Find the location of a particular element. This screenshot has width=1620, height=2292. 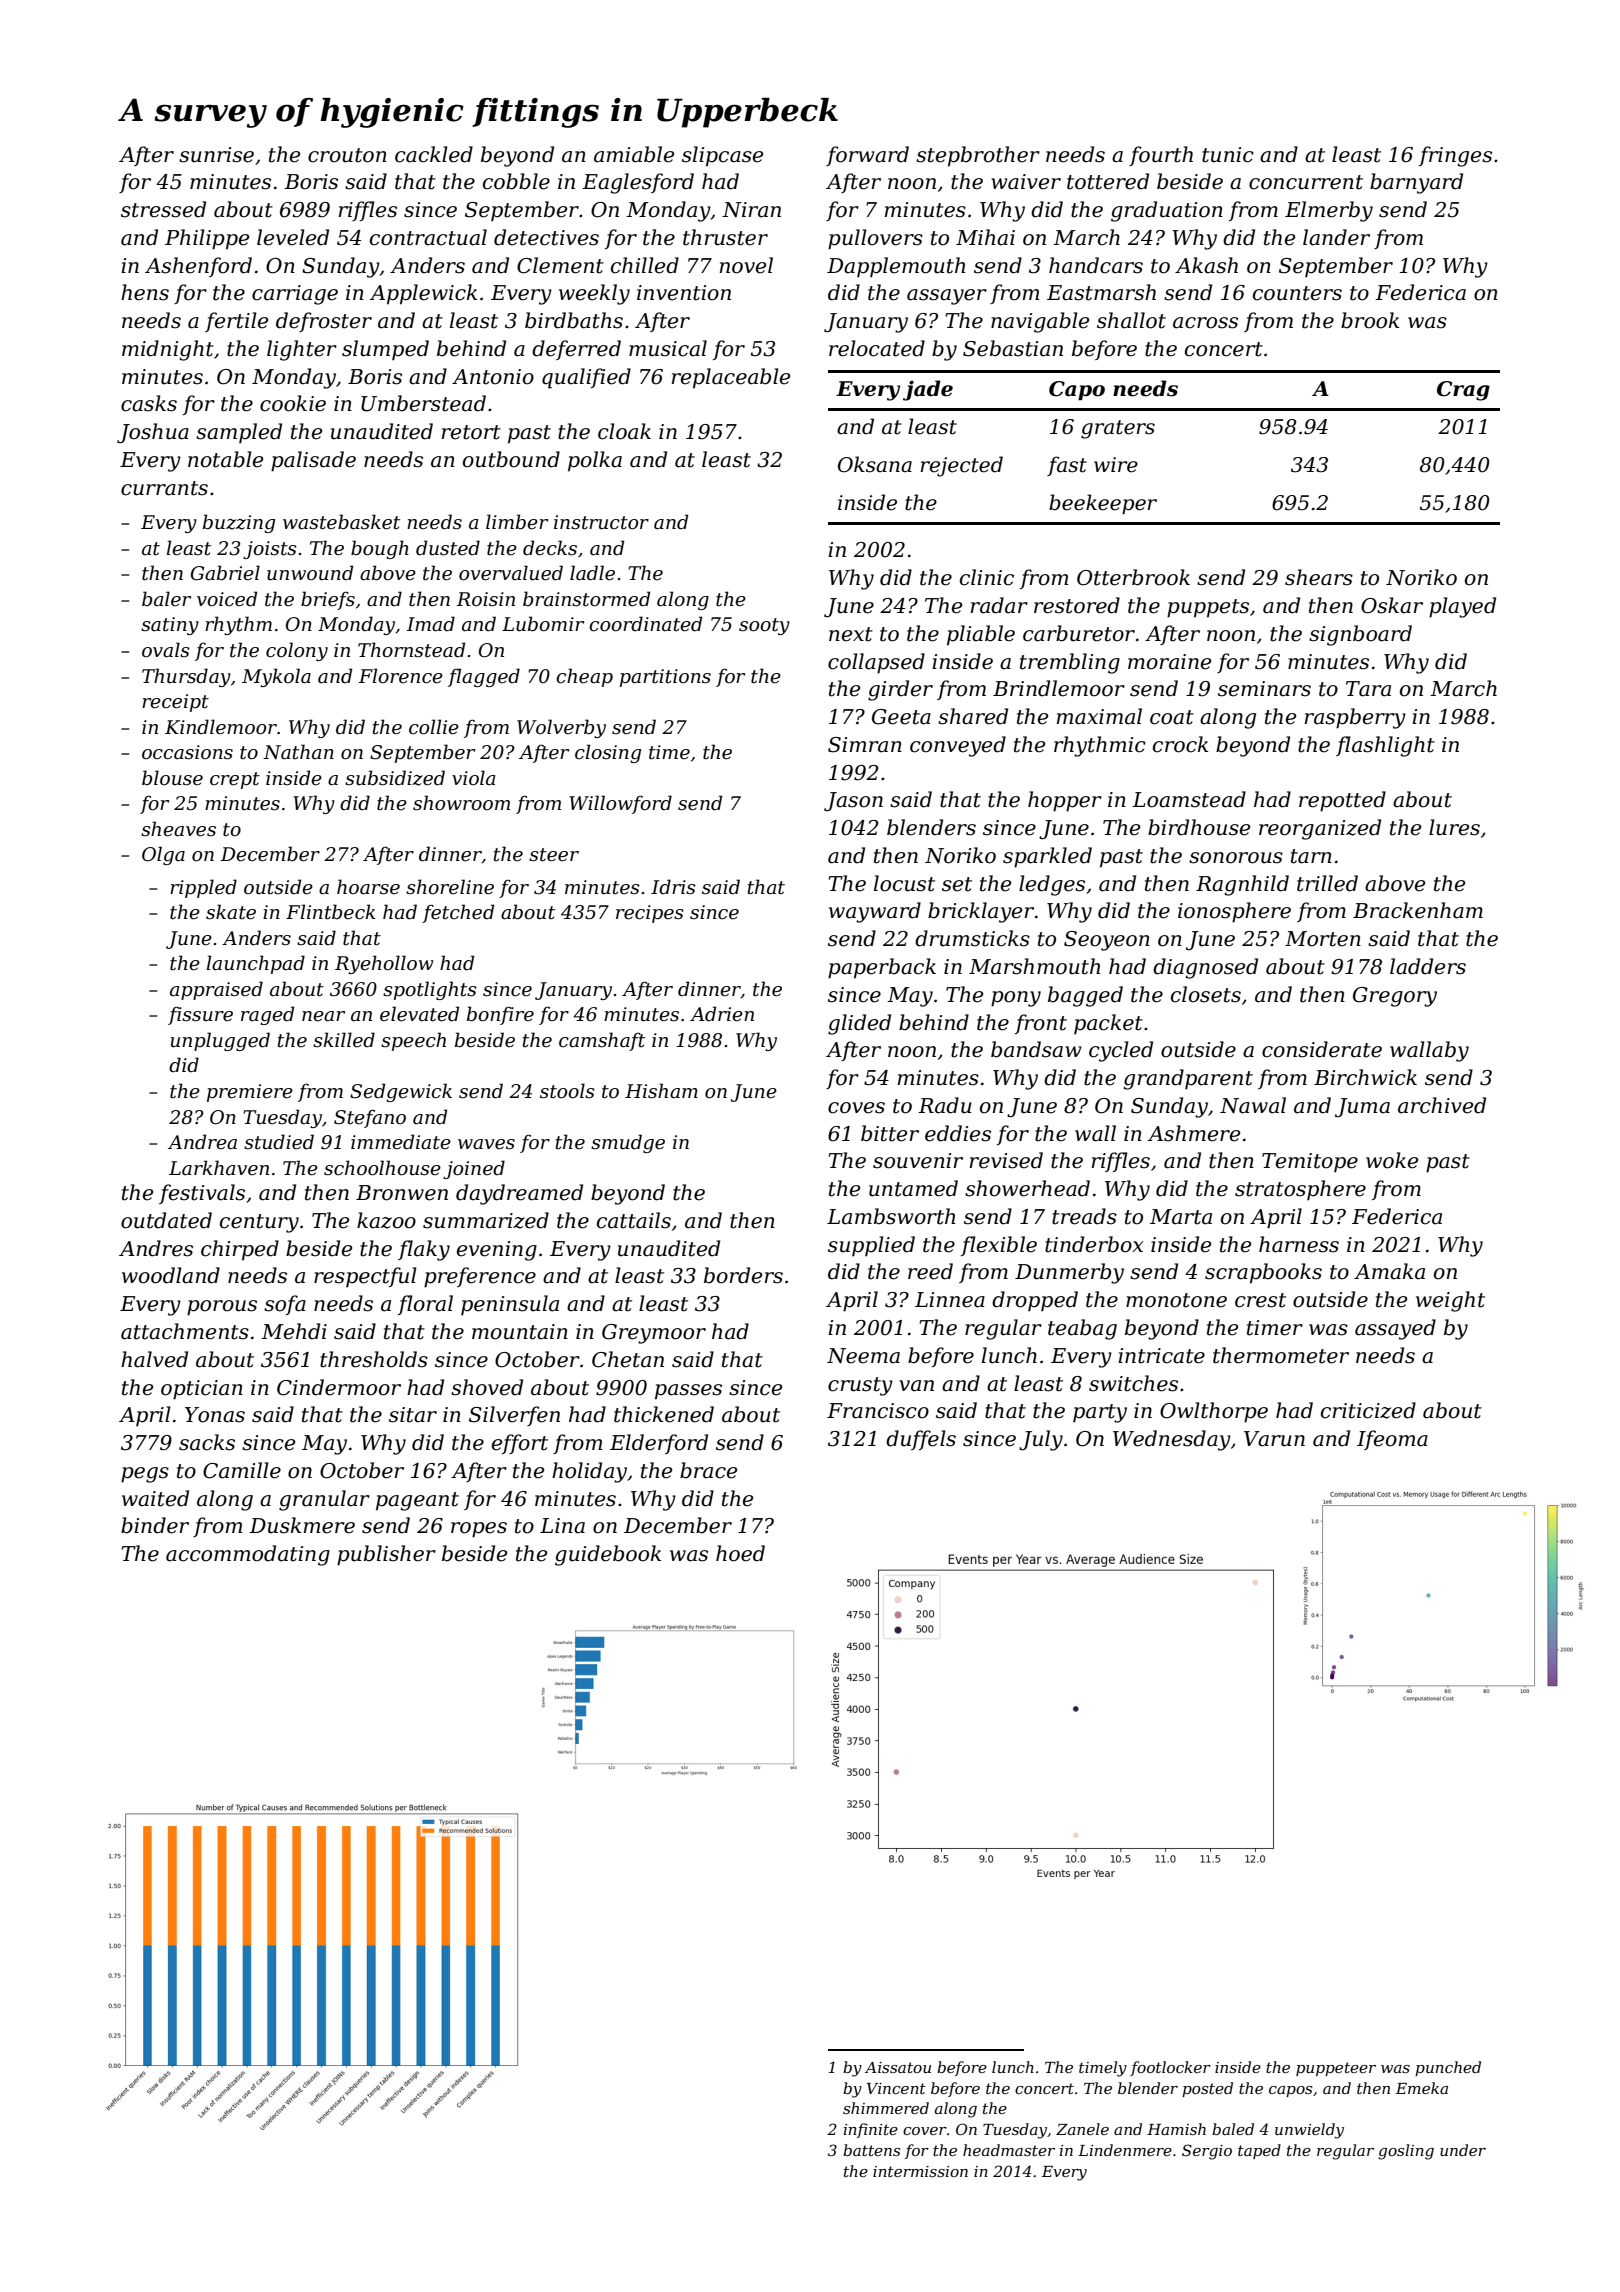

schoolhouse is located at coordinates (382, 1168).
